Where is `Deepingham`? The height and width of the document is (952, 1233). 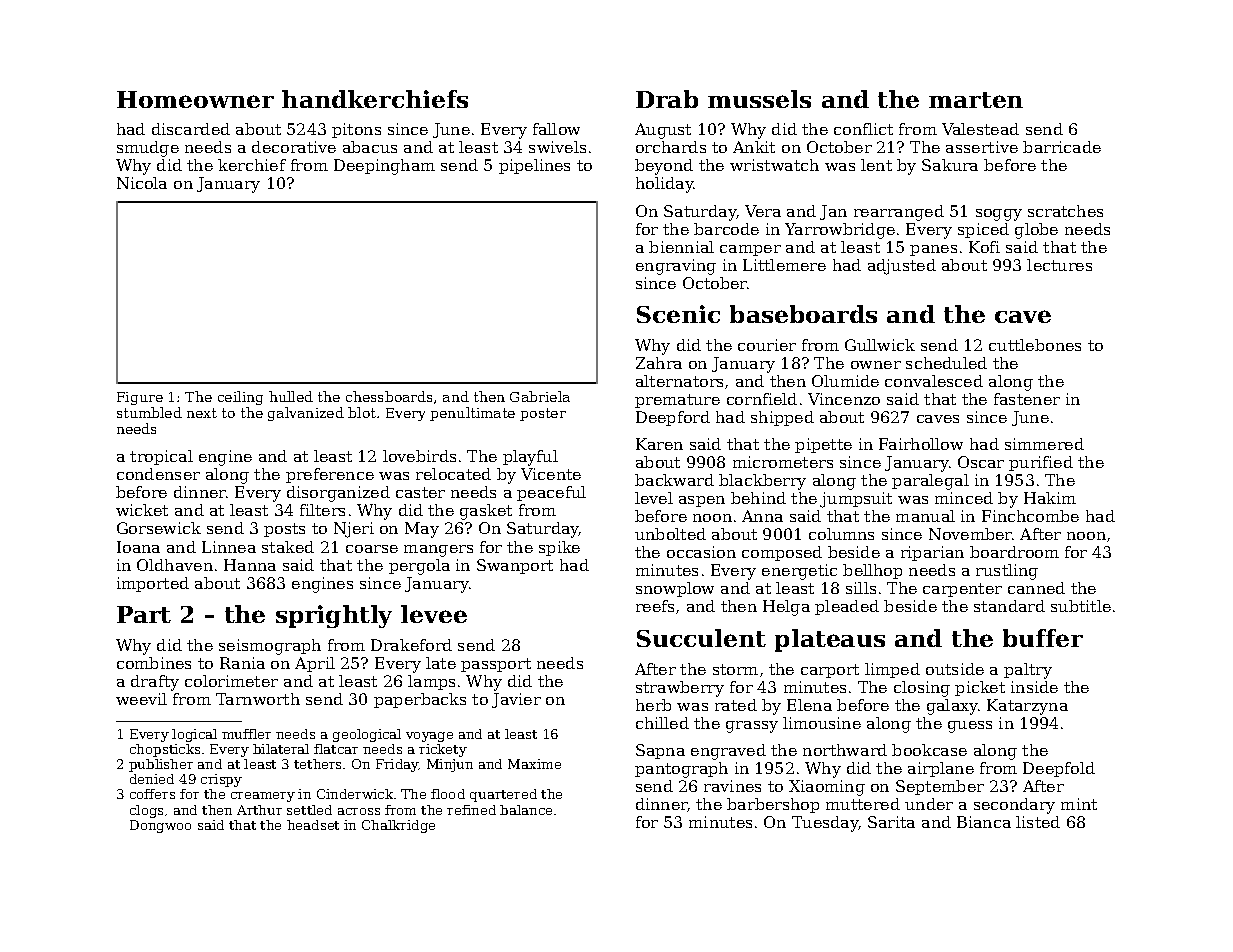
Deepingham is located at coordinates (384, 167).
